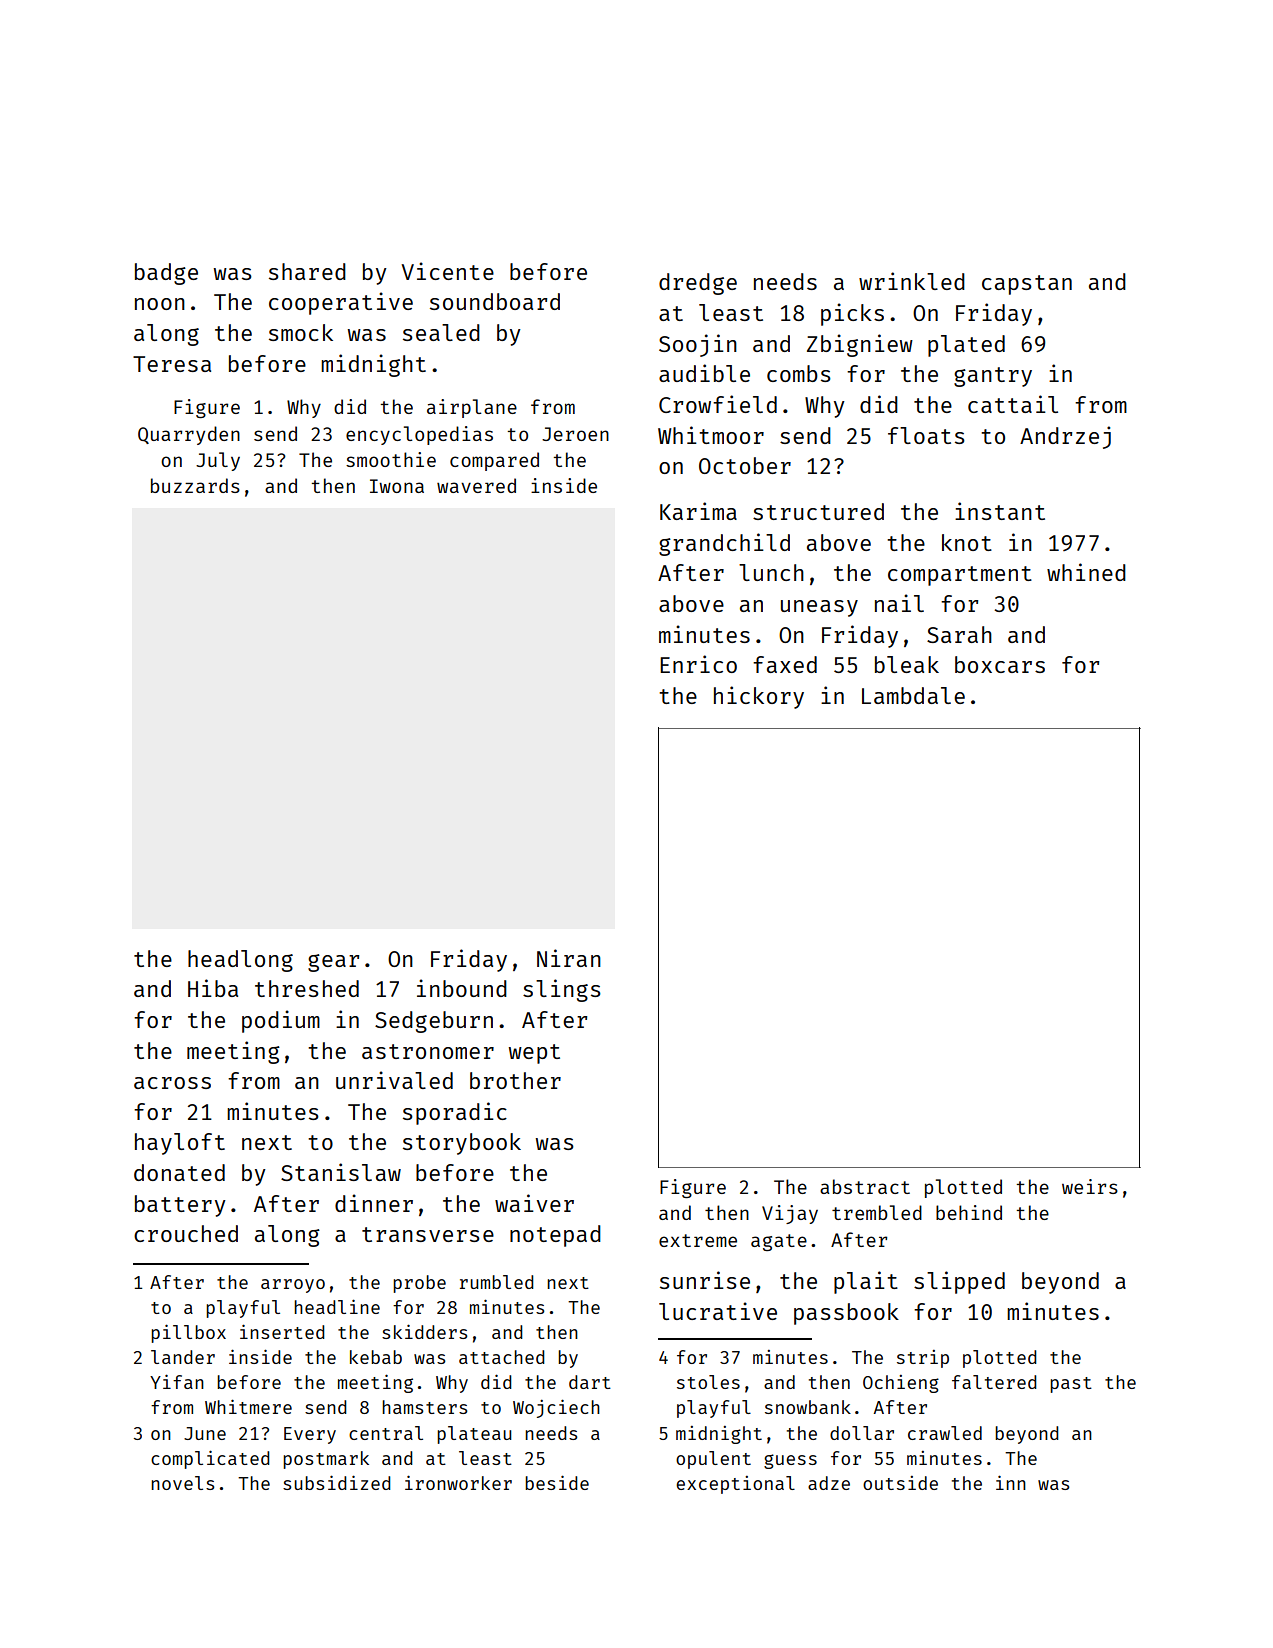  What do you see at coordinates (959, 1282) in the screenshot?
I see `slipped` at bounding box center [959, 1282].
